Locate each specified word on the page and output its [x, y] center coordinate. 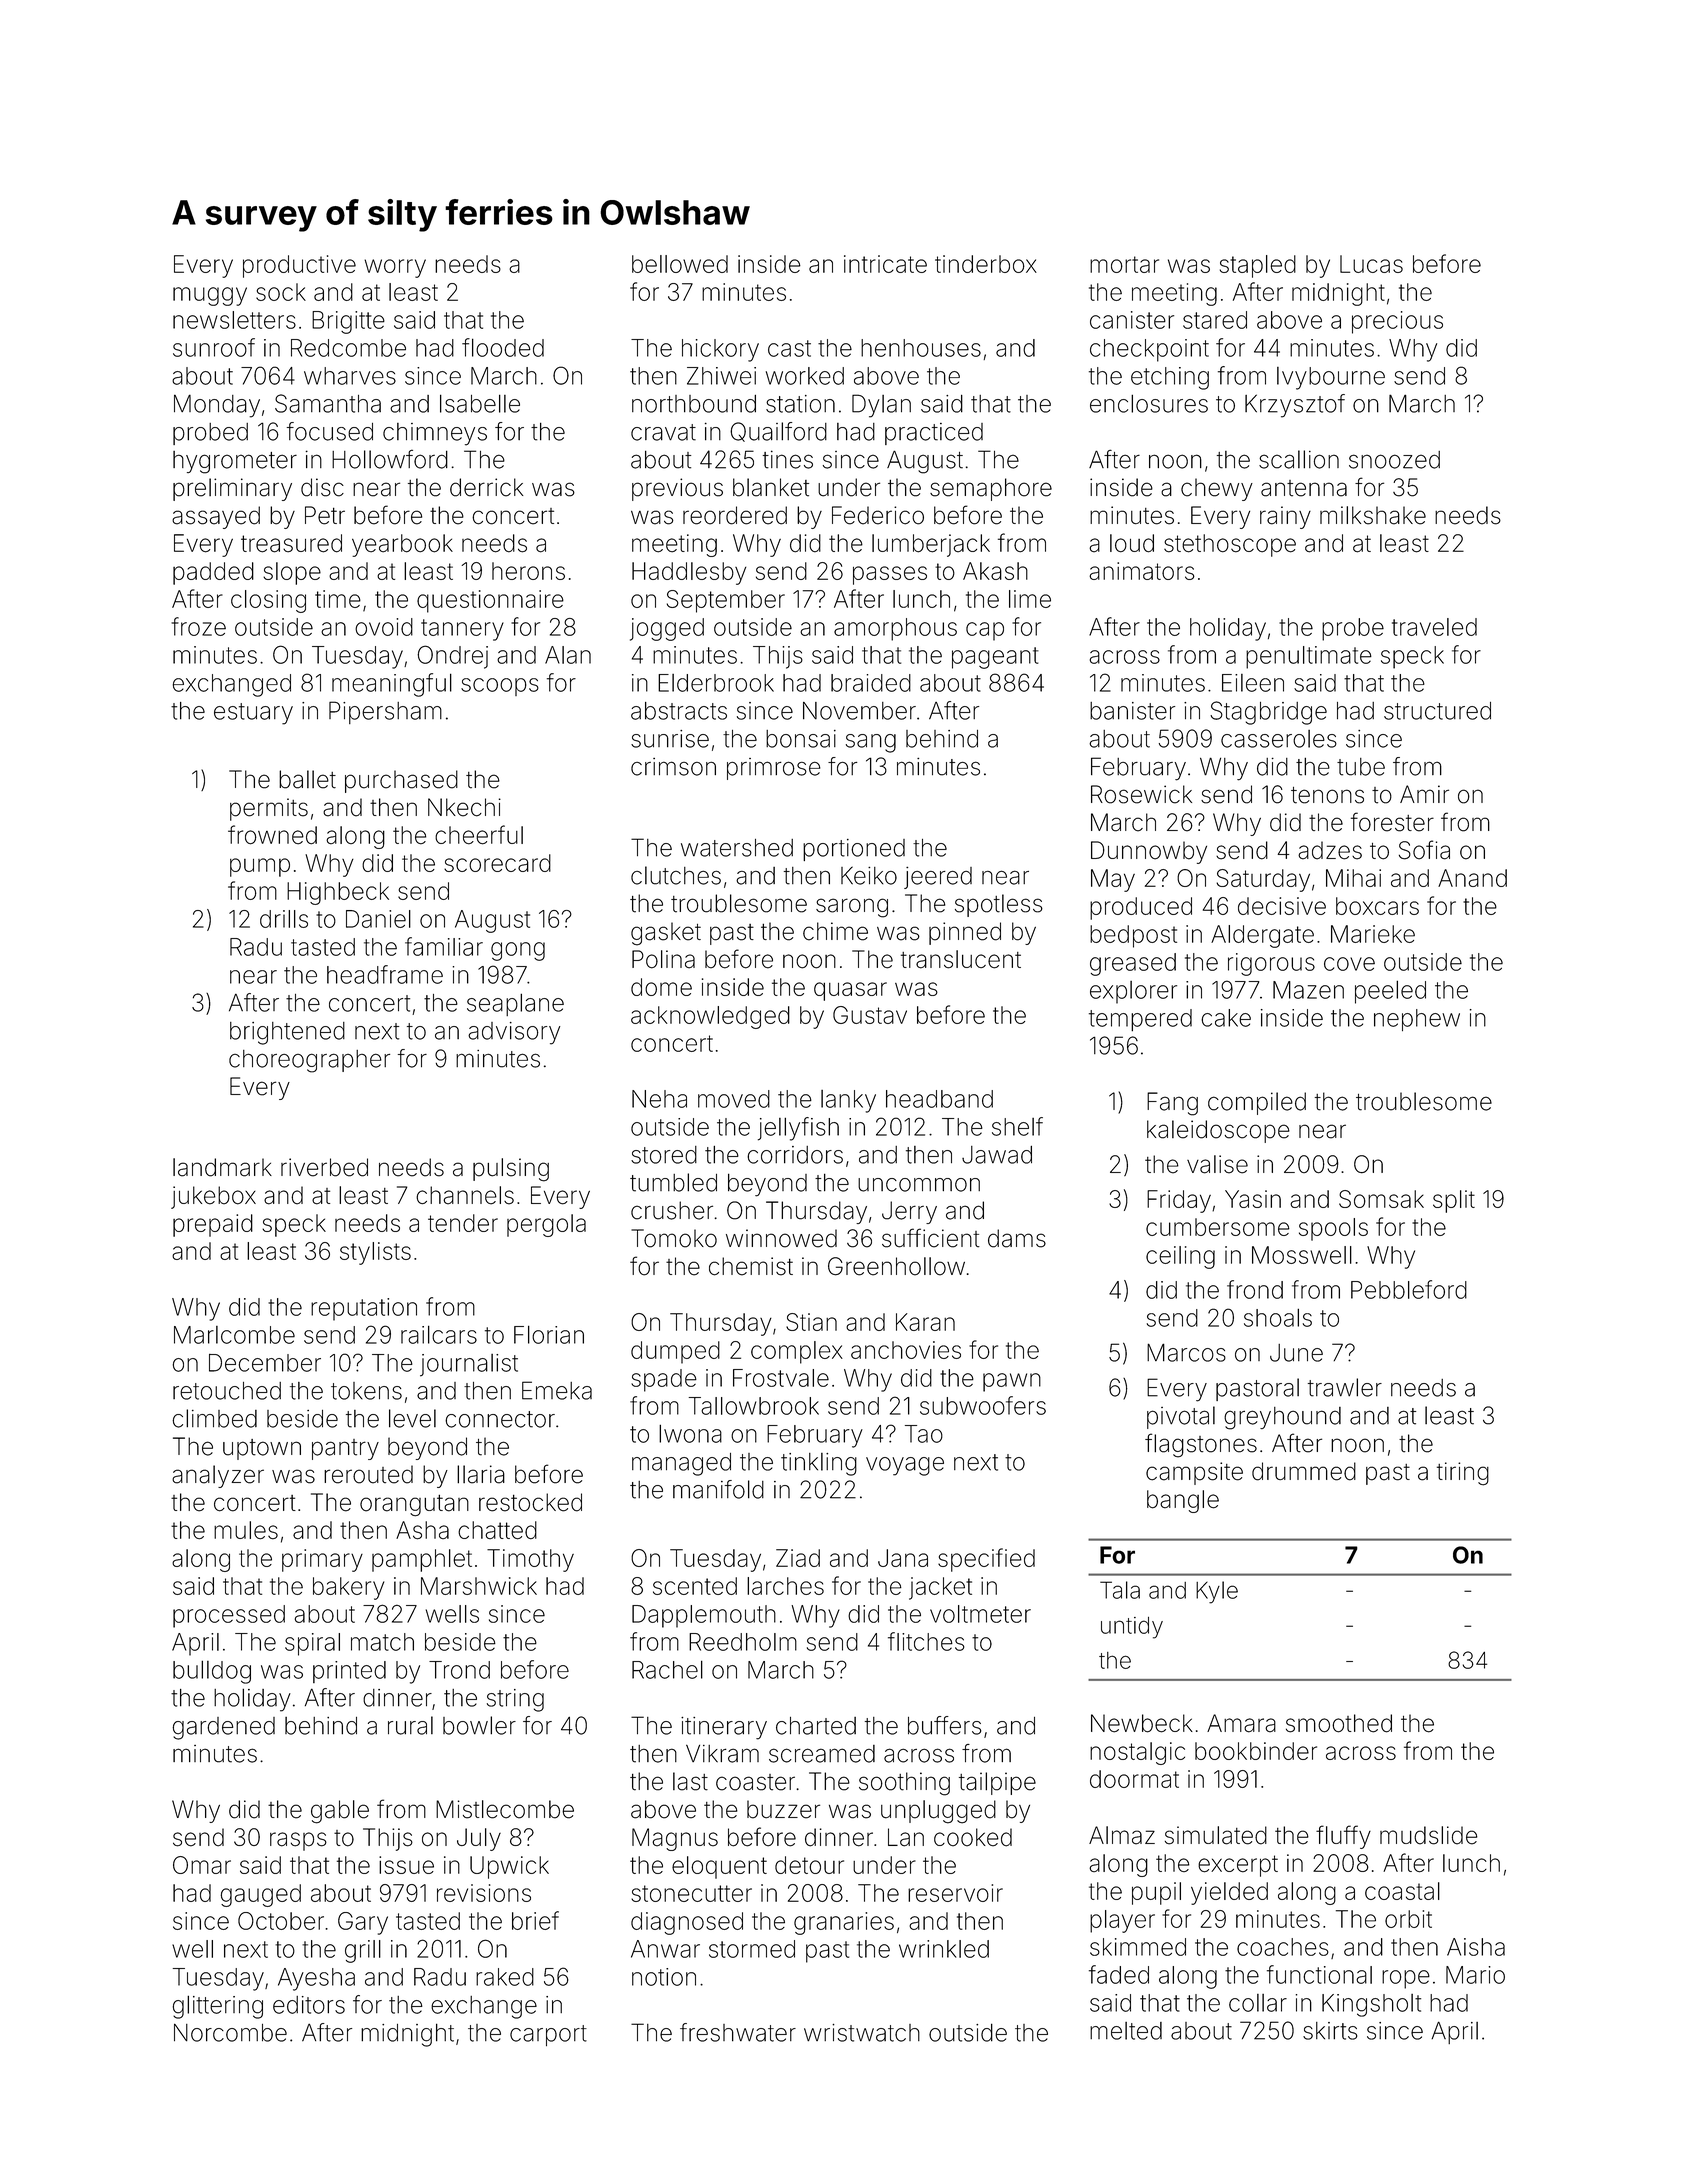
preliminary [232, 489]
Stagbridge [1268, 713]
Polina [663, 959]
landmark [222, 1167]
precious [1397, 322]
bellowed [680, 264]
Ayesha [316, 1979]
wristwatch [862, 2033]
